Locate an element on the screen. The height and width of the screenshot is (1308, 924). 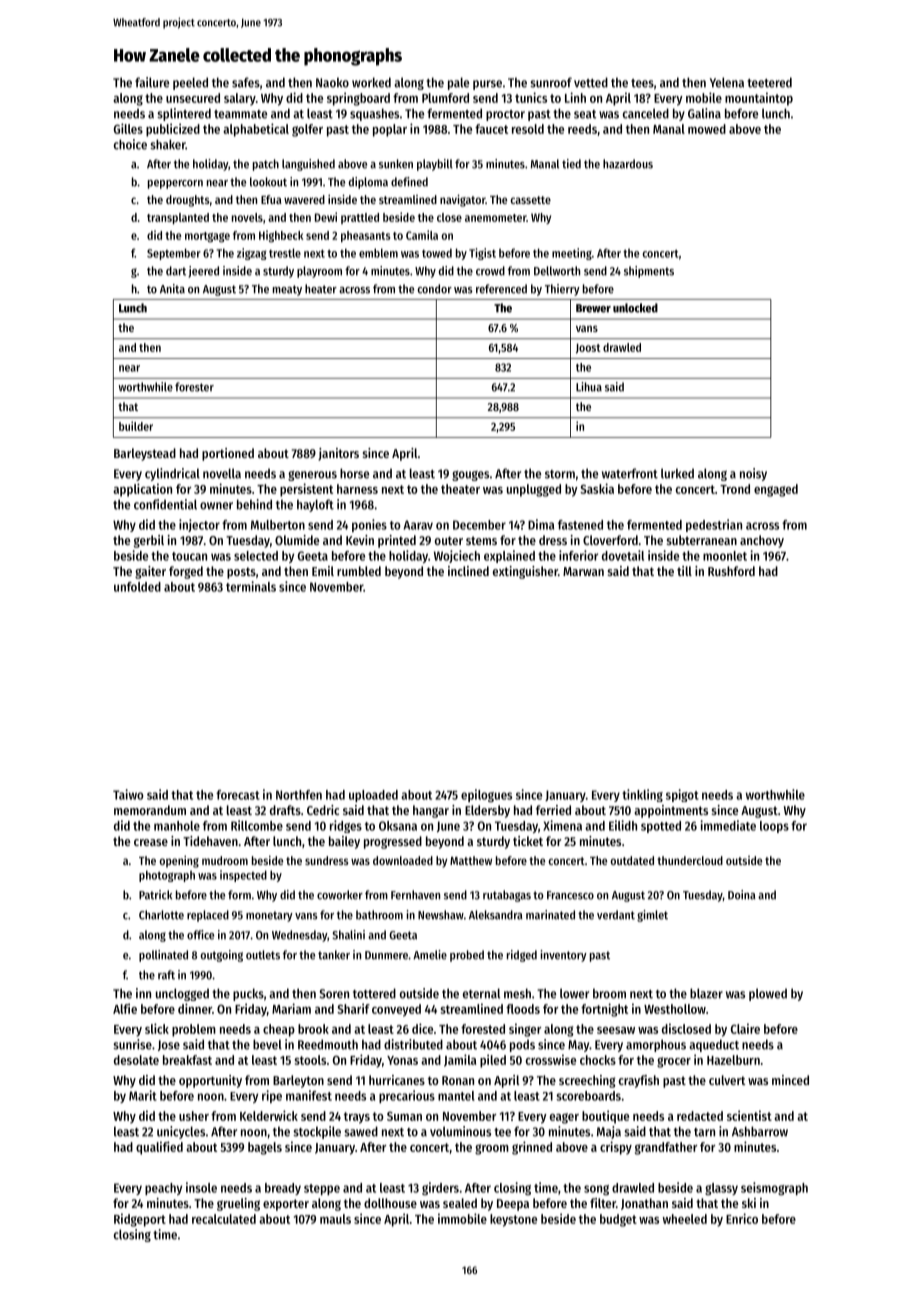
Marwan is located at coordinates (583, 571).
